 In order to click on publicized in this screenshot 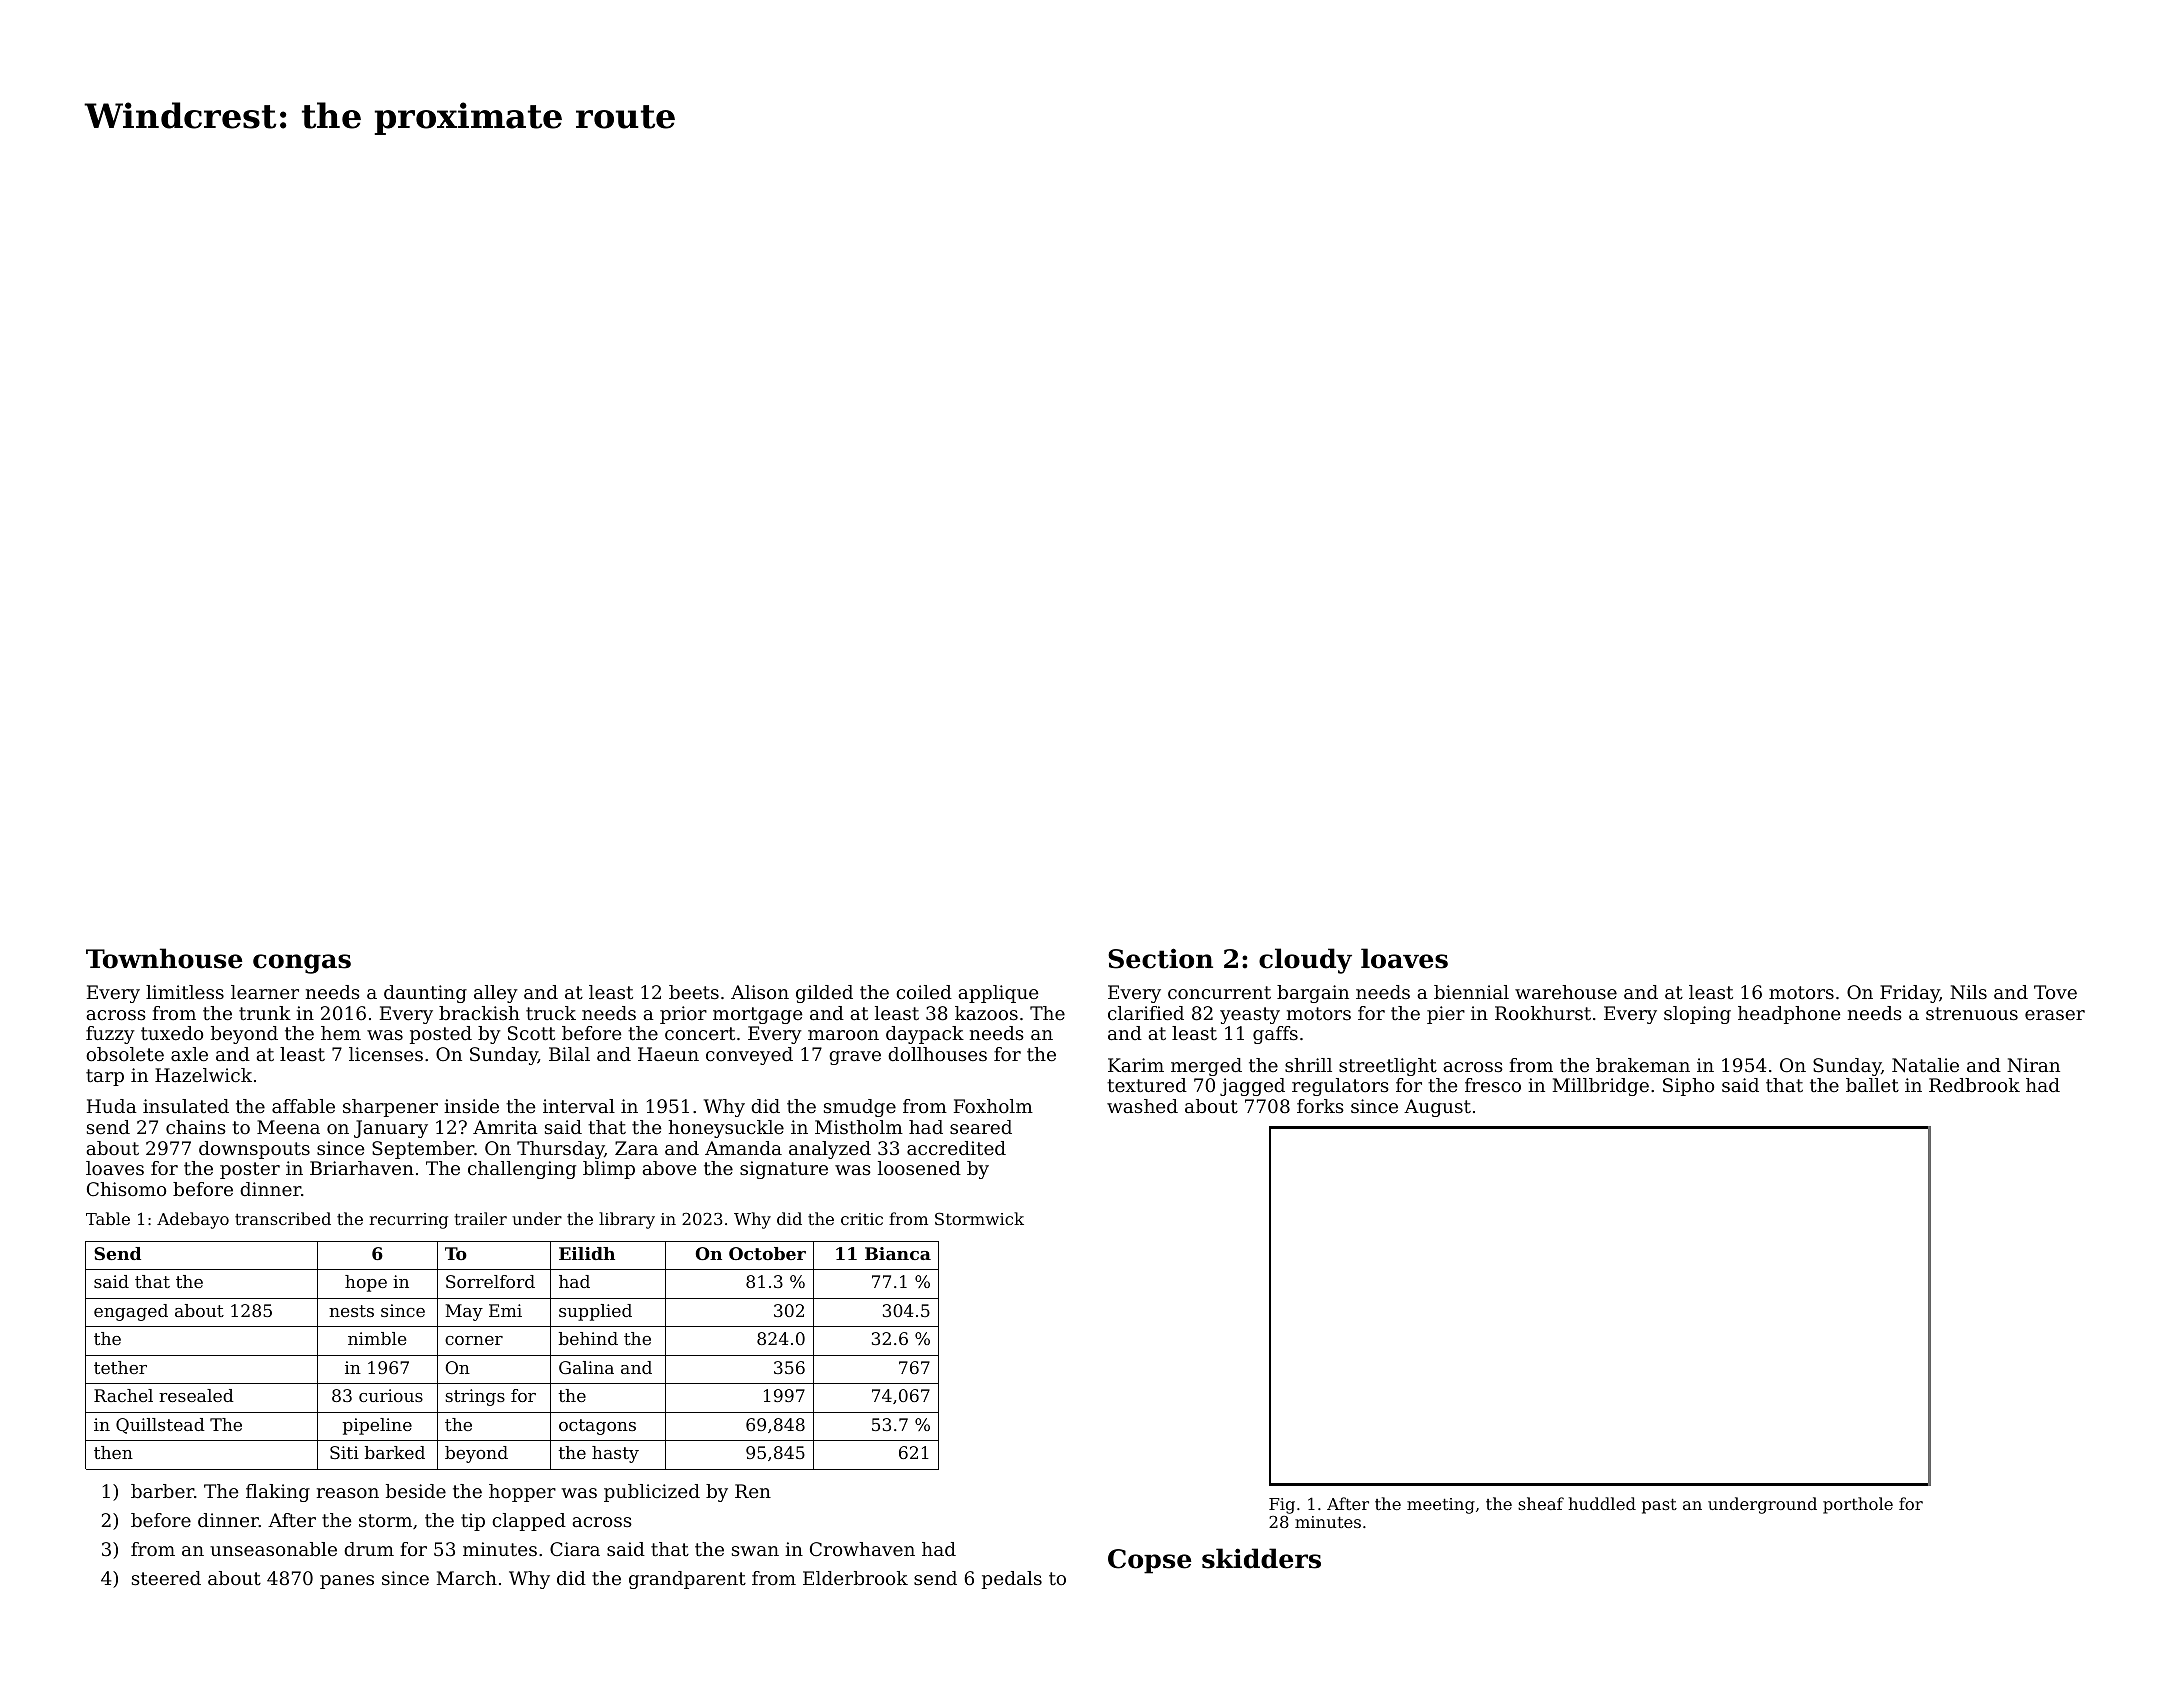, I will do `click(652, 1493)`.
